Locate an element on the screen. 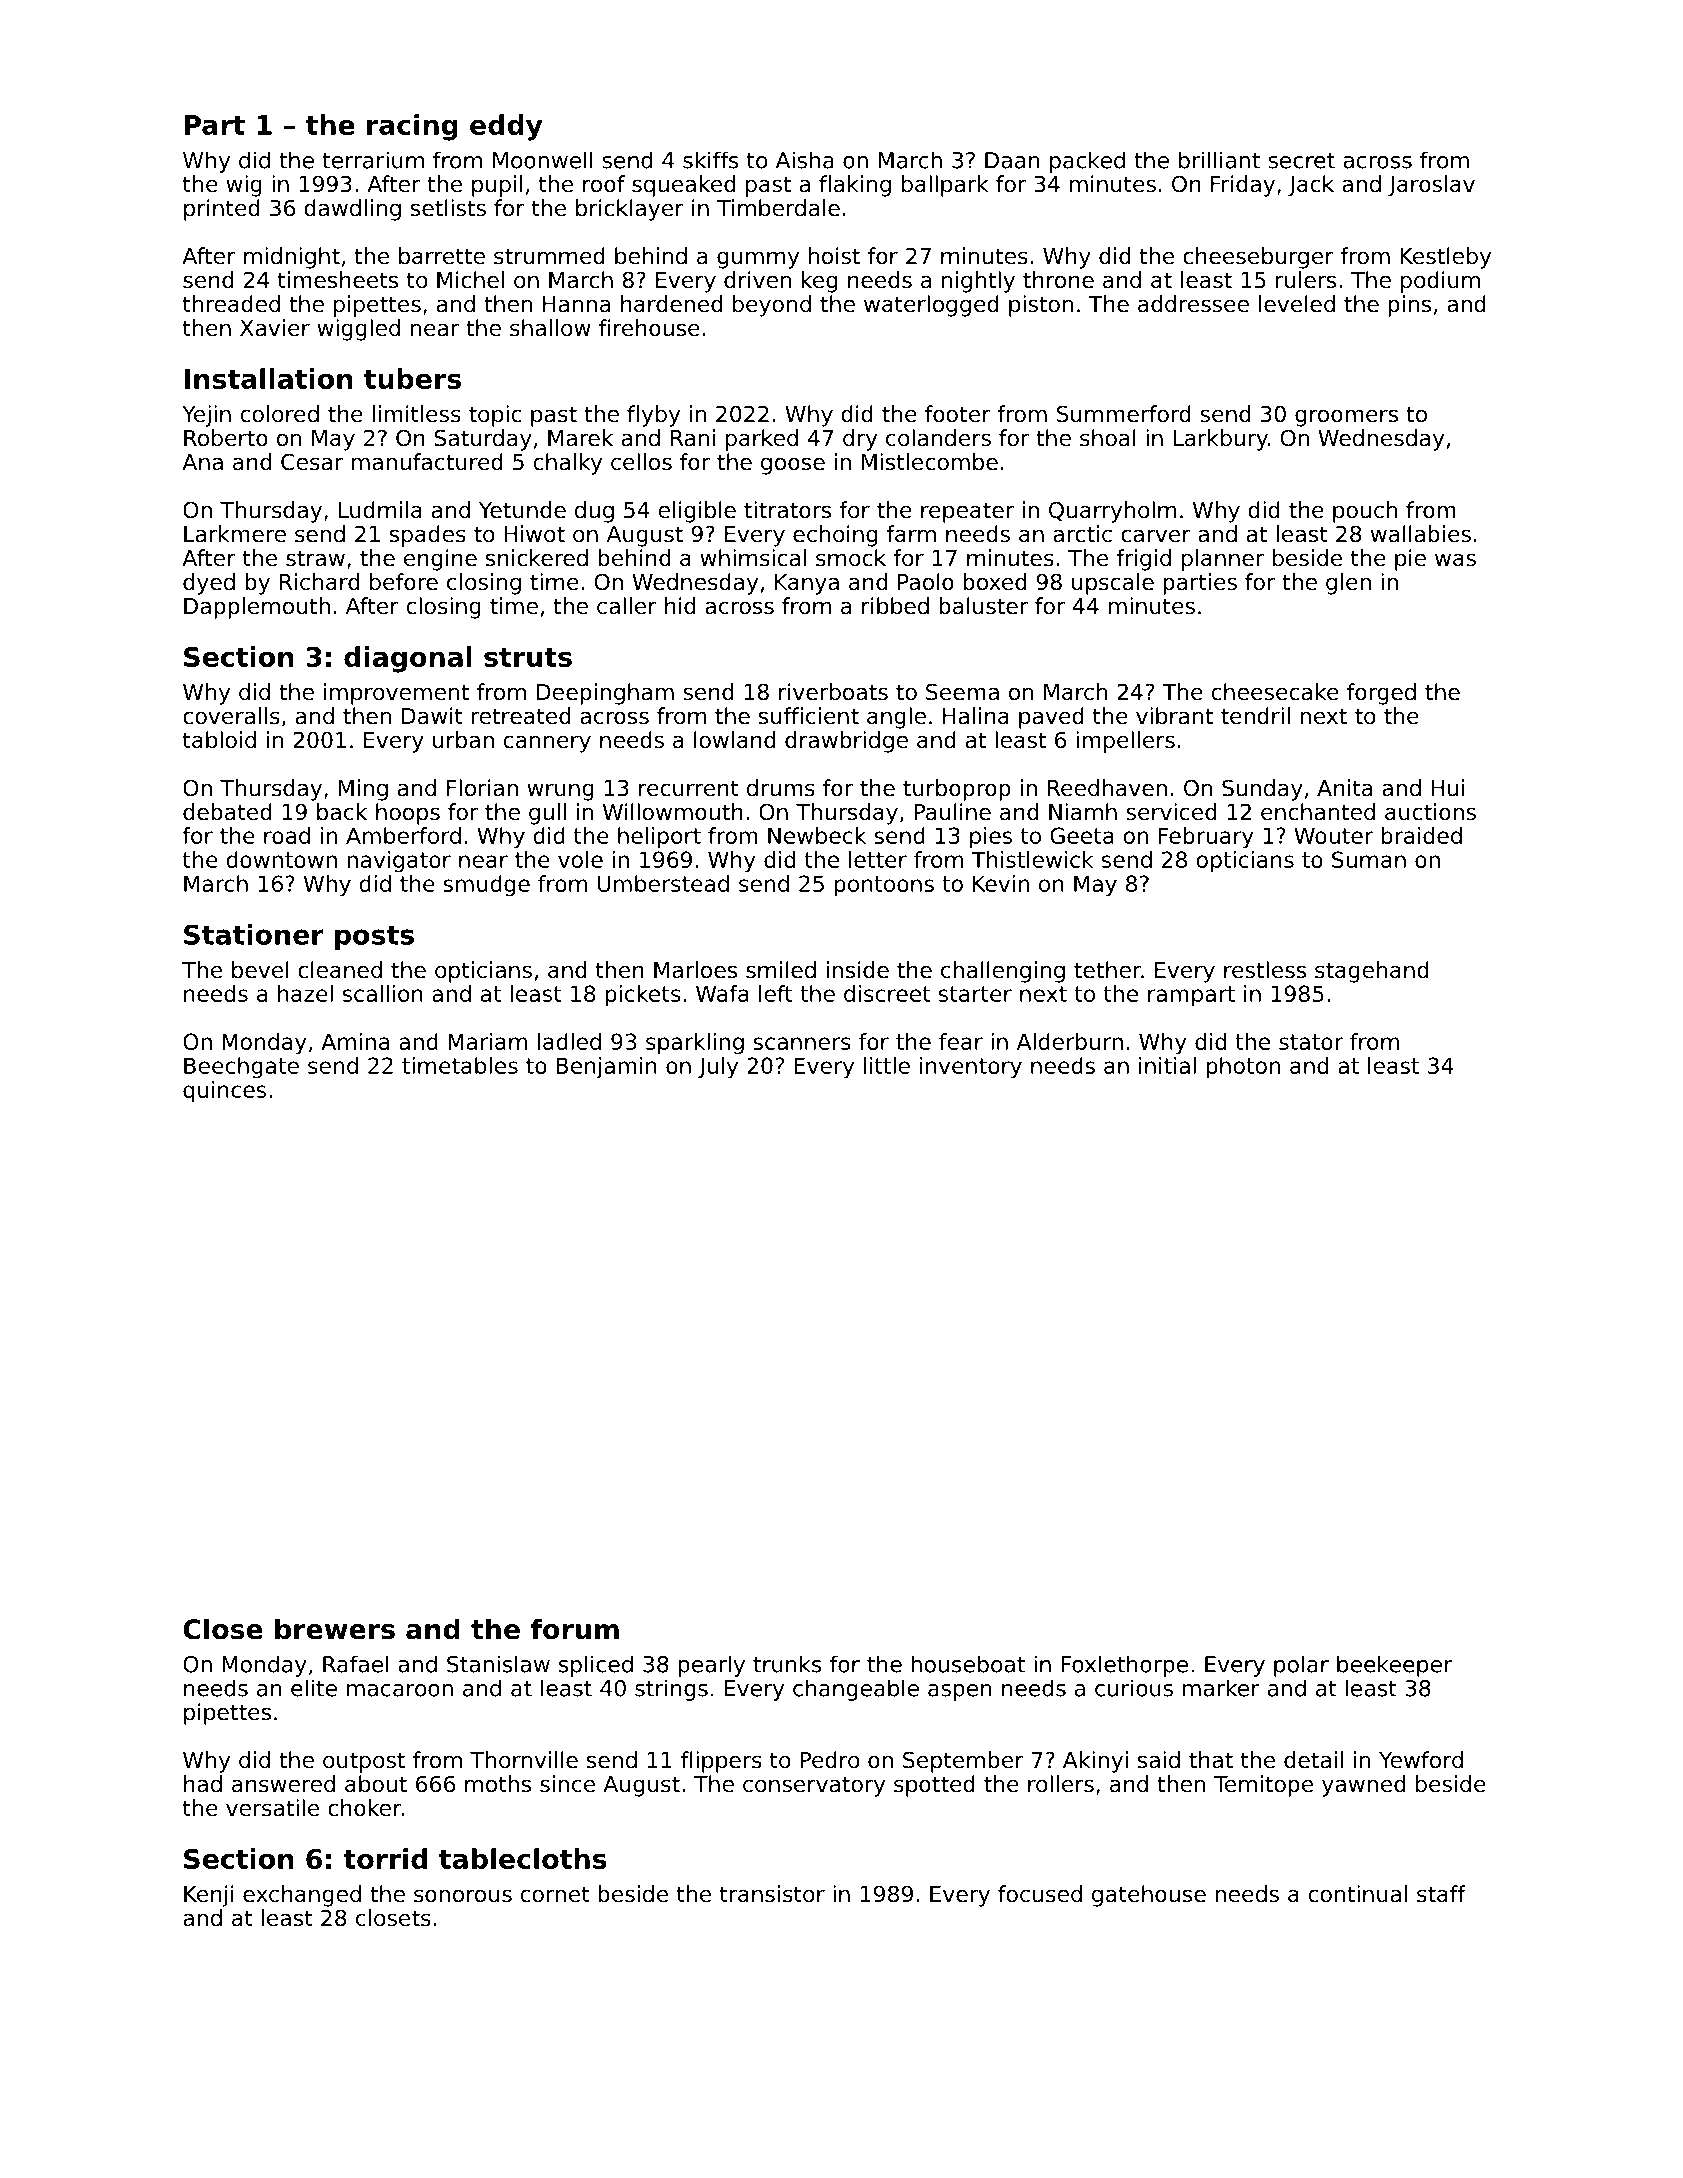  footer is located at coordinates (958, 414).
